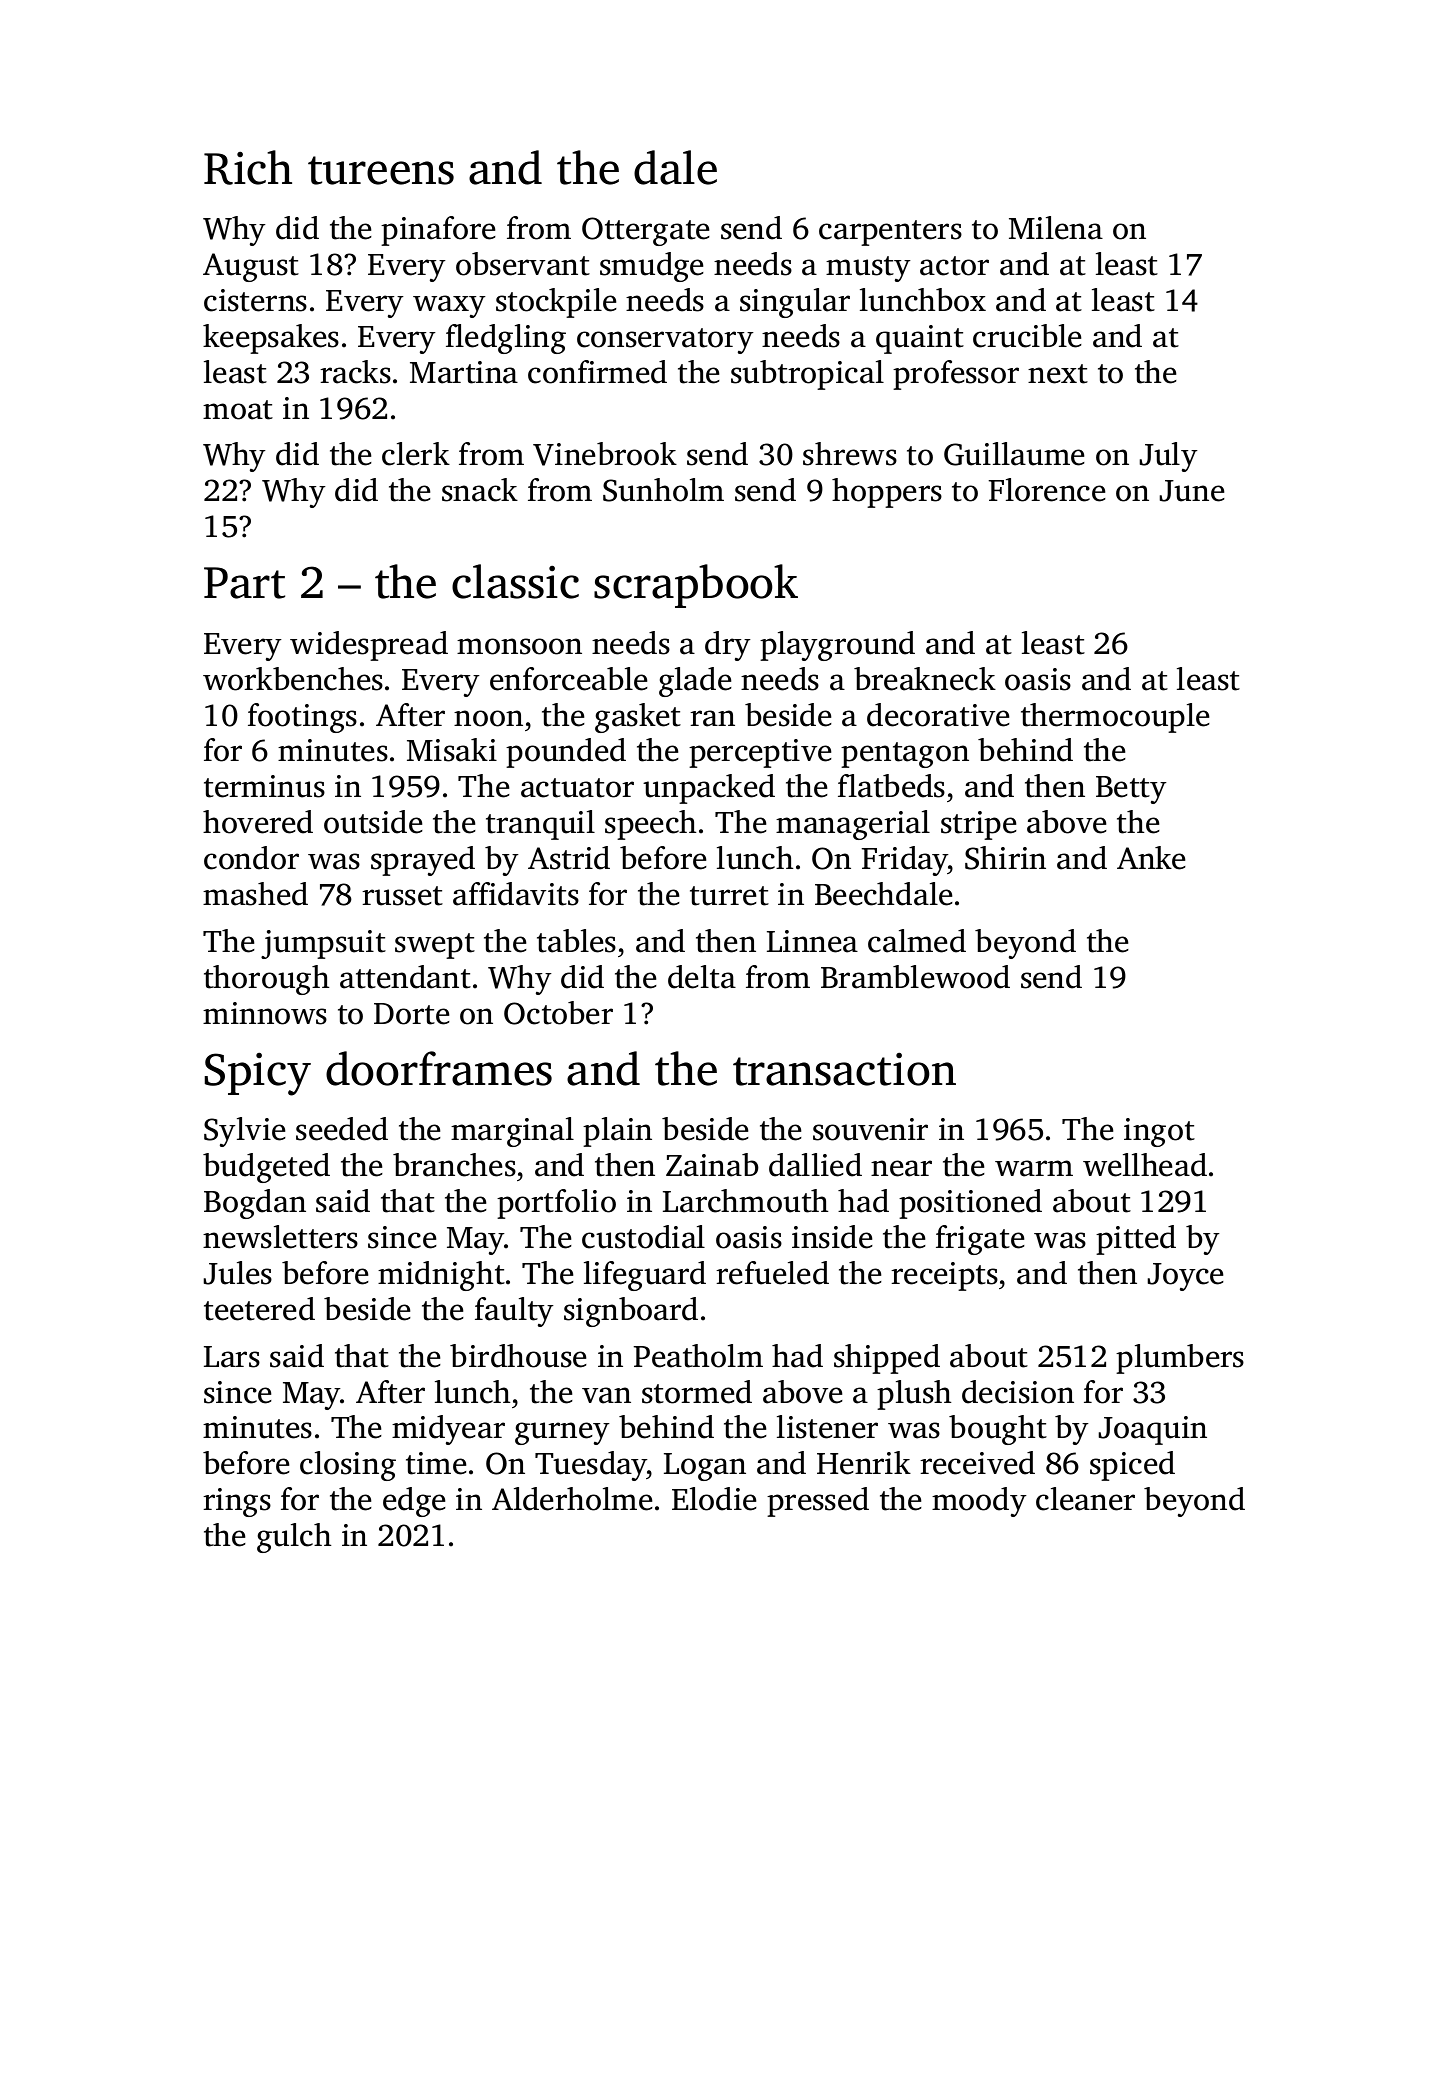  What do you see at coordinates (232, 1357) in the image?
I see `Lars` at bounding box center [232, 1357].
